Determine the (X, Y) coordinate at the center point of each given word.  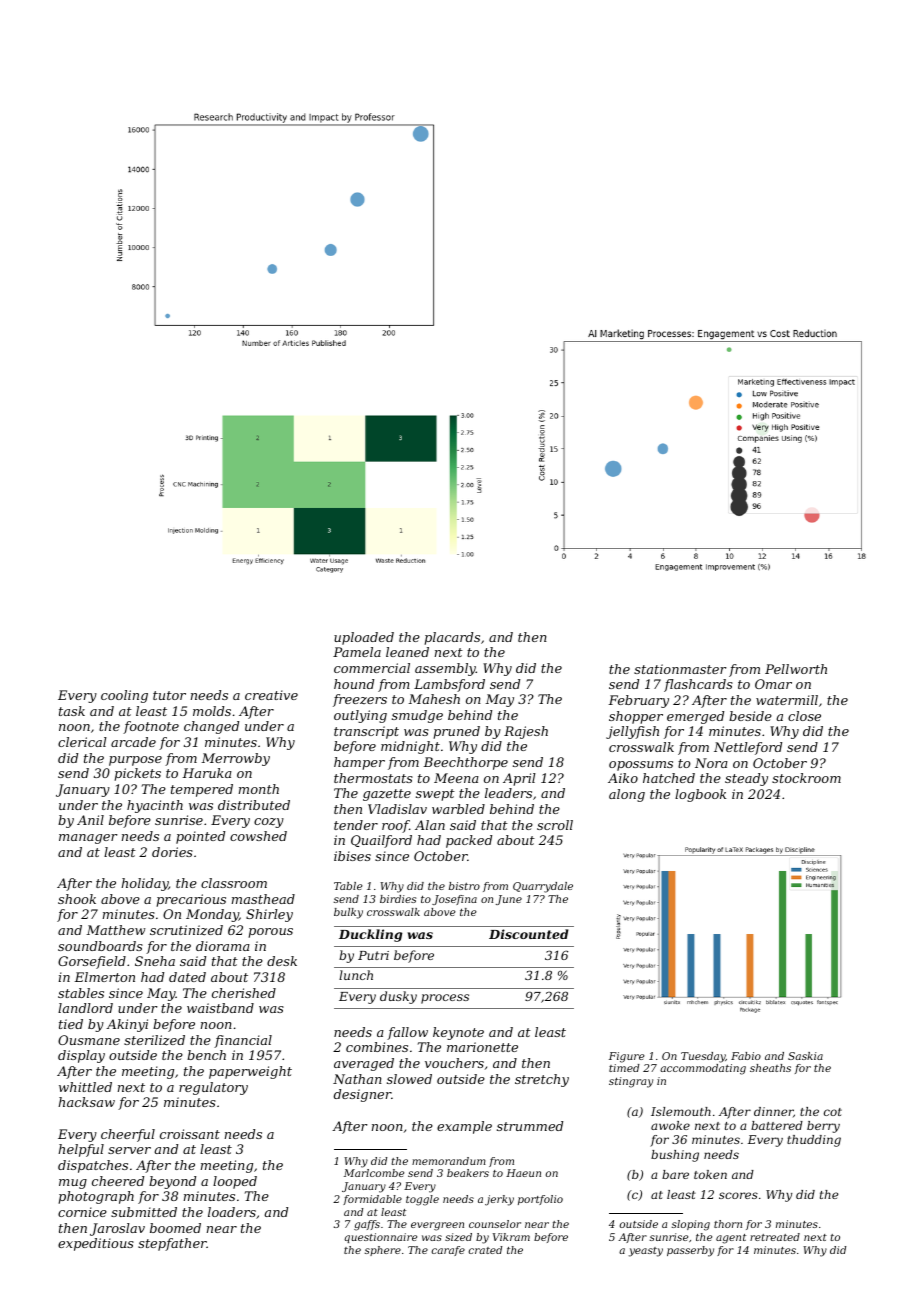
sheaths (770, 1068)
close (804, 716)
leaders (508, 793)
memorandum (449, 1161)
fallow (407, 1033)
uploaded (364, 638)
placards (452, 638)
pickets (137, 774)
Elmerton (104, 977)
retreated (775, 1237)
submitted (144, 1212)
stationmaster (680, 669)
